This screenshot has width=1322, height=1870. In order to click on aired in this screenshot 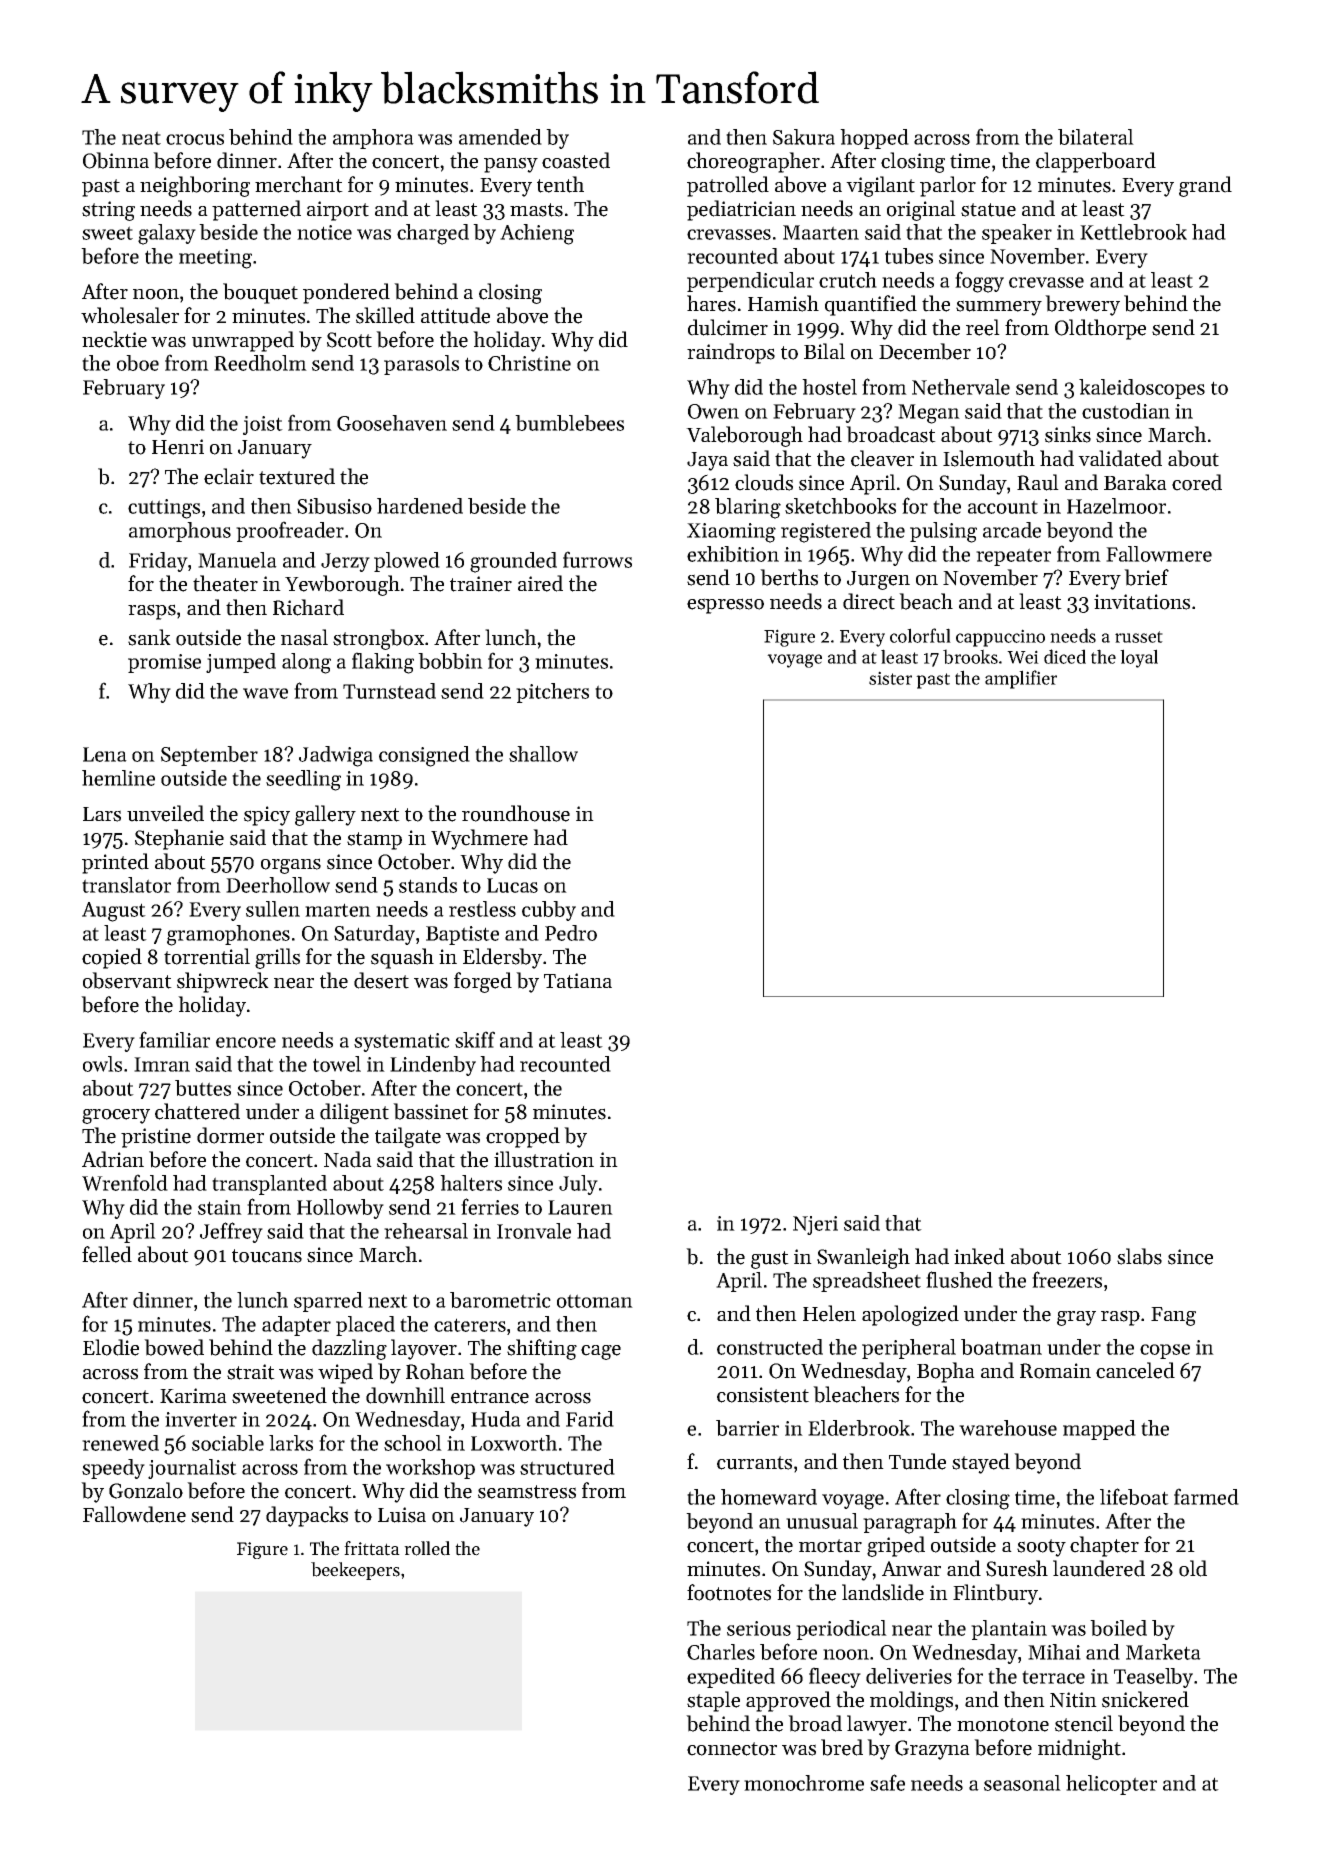, I will do `click(540, 583)`.
